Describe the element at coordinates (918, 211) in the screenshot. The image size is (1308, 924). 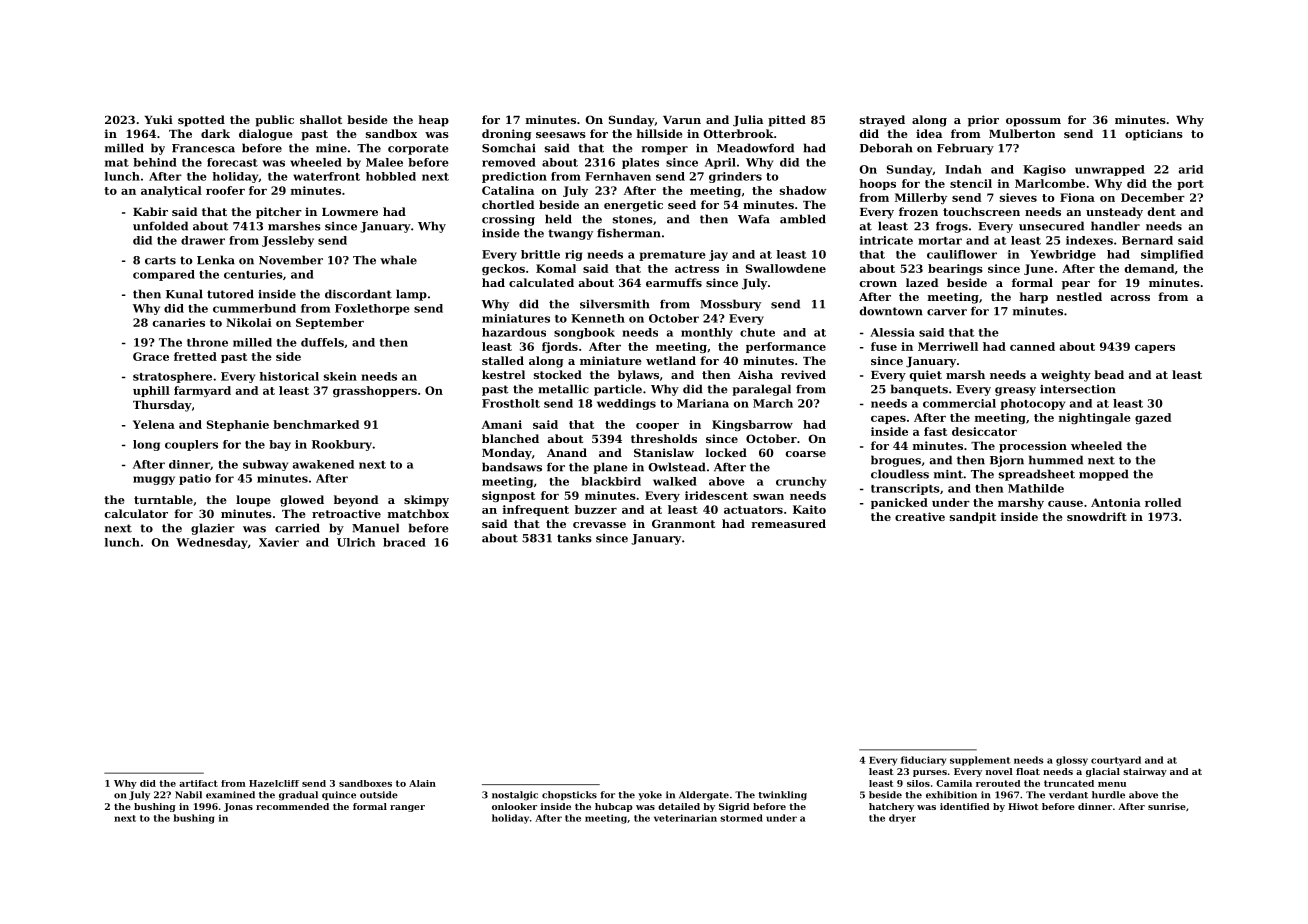
I see `frozen` at that location.
